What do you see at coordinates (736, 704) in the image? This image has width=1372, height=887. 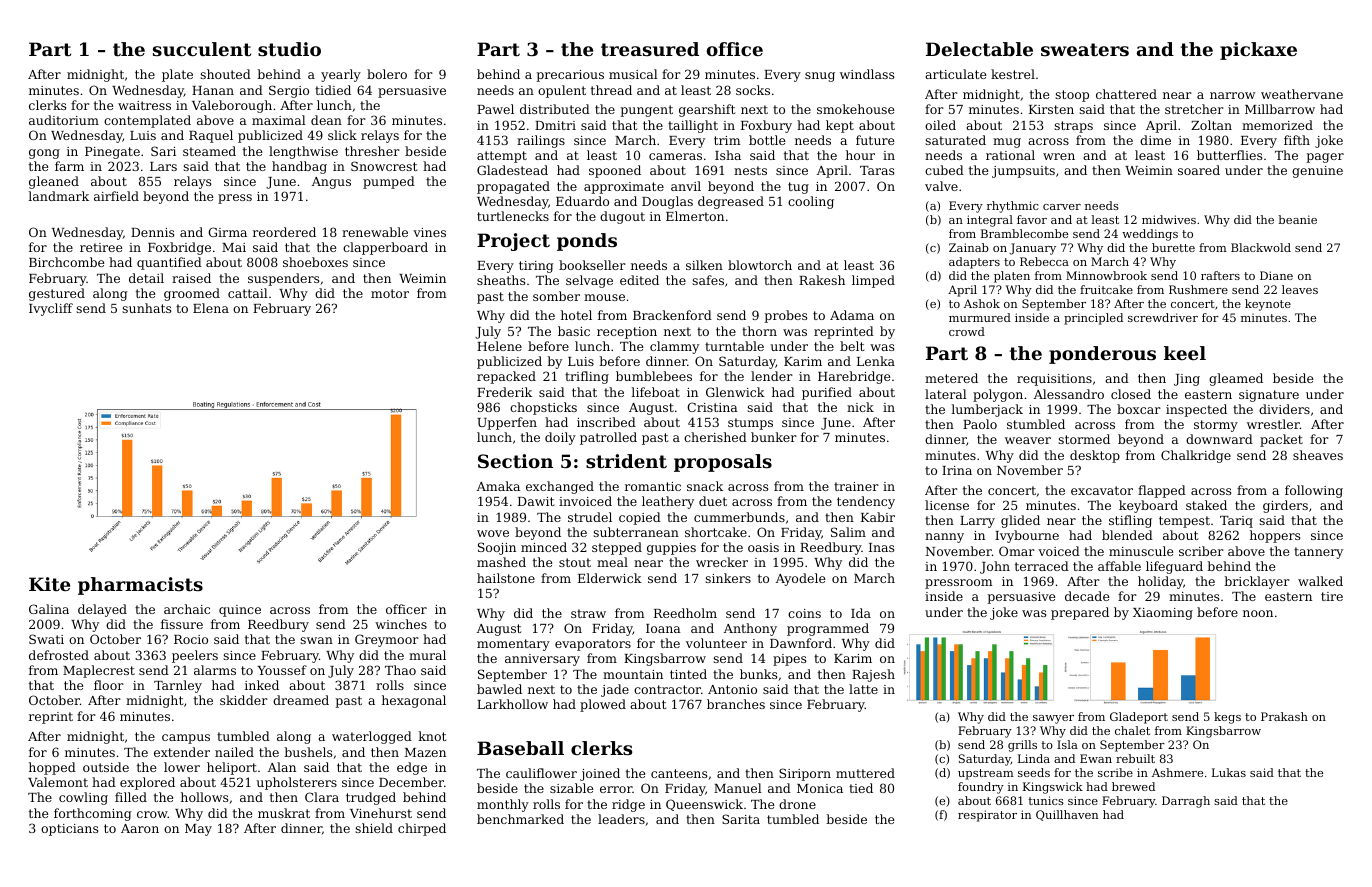 I see `branches` at bounding box center [736, 704].
